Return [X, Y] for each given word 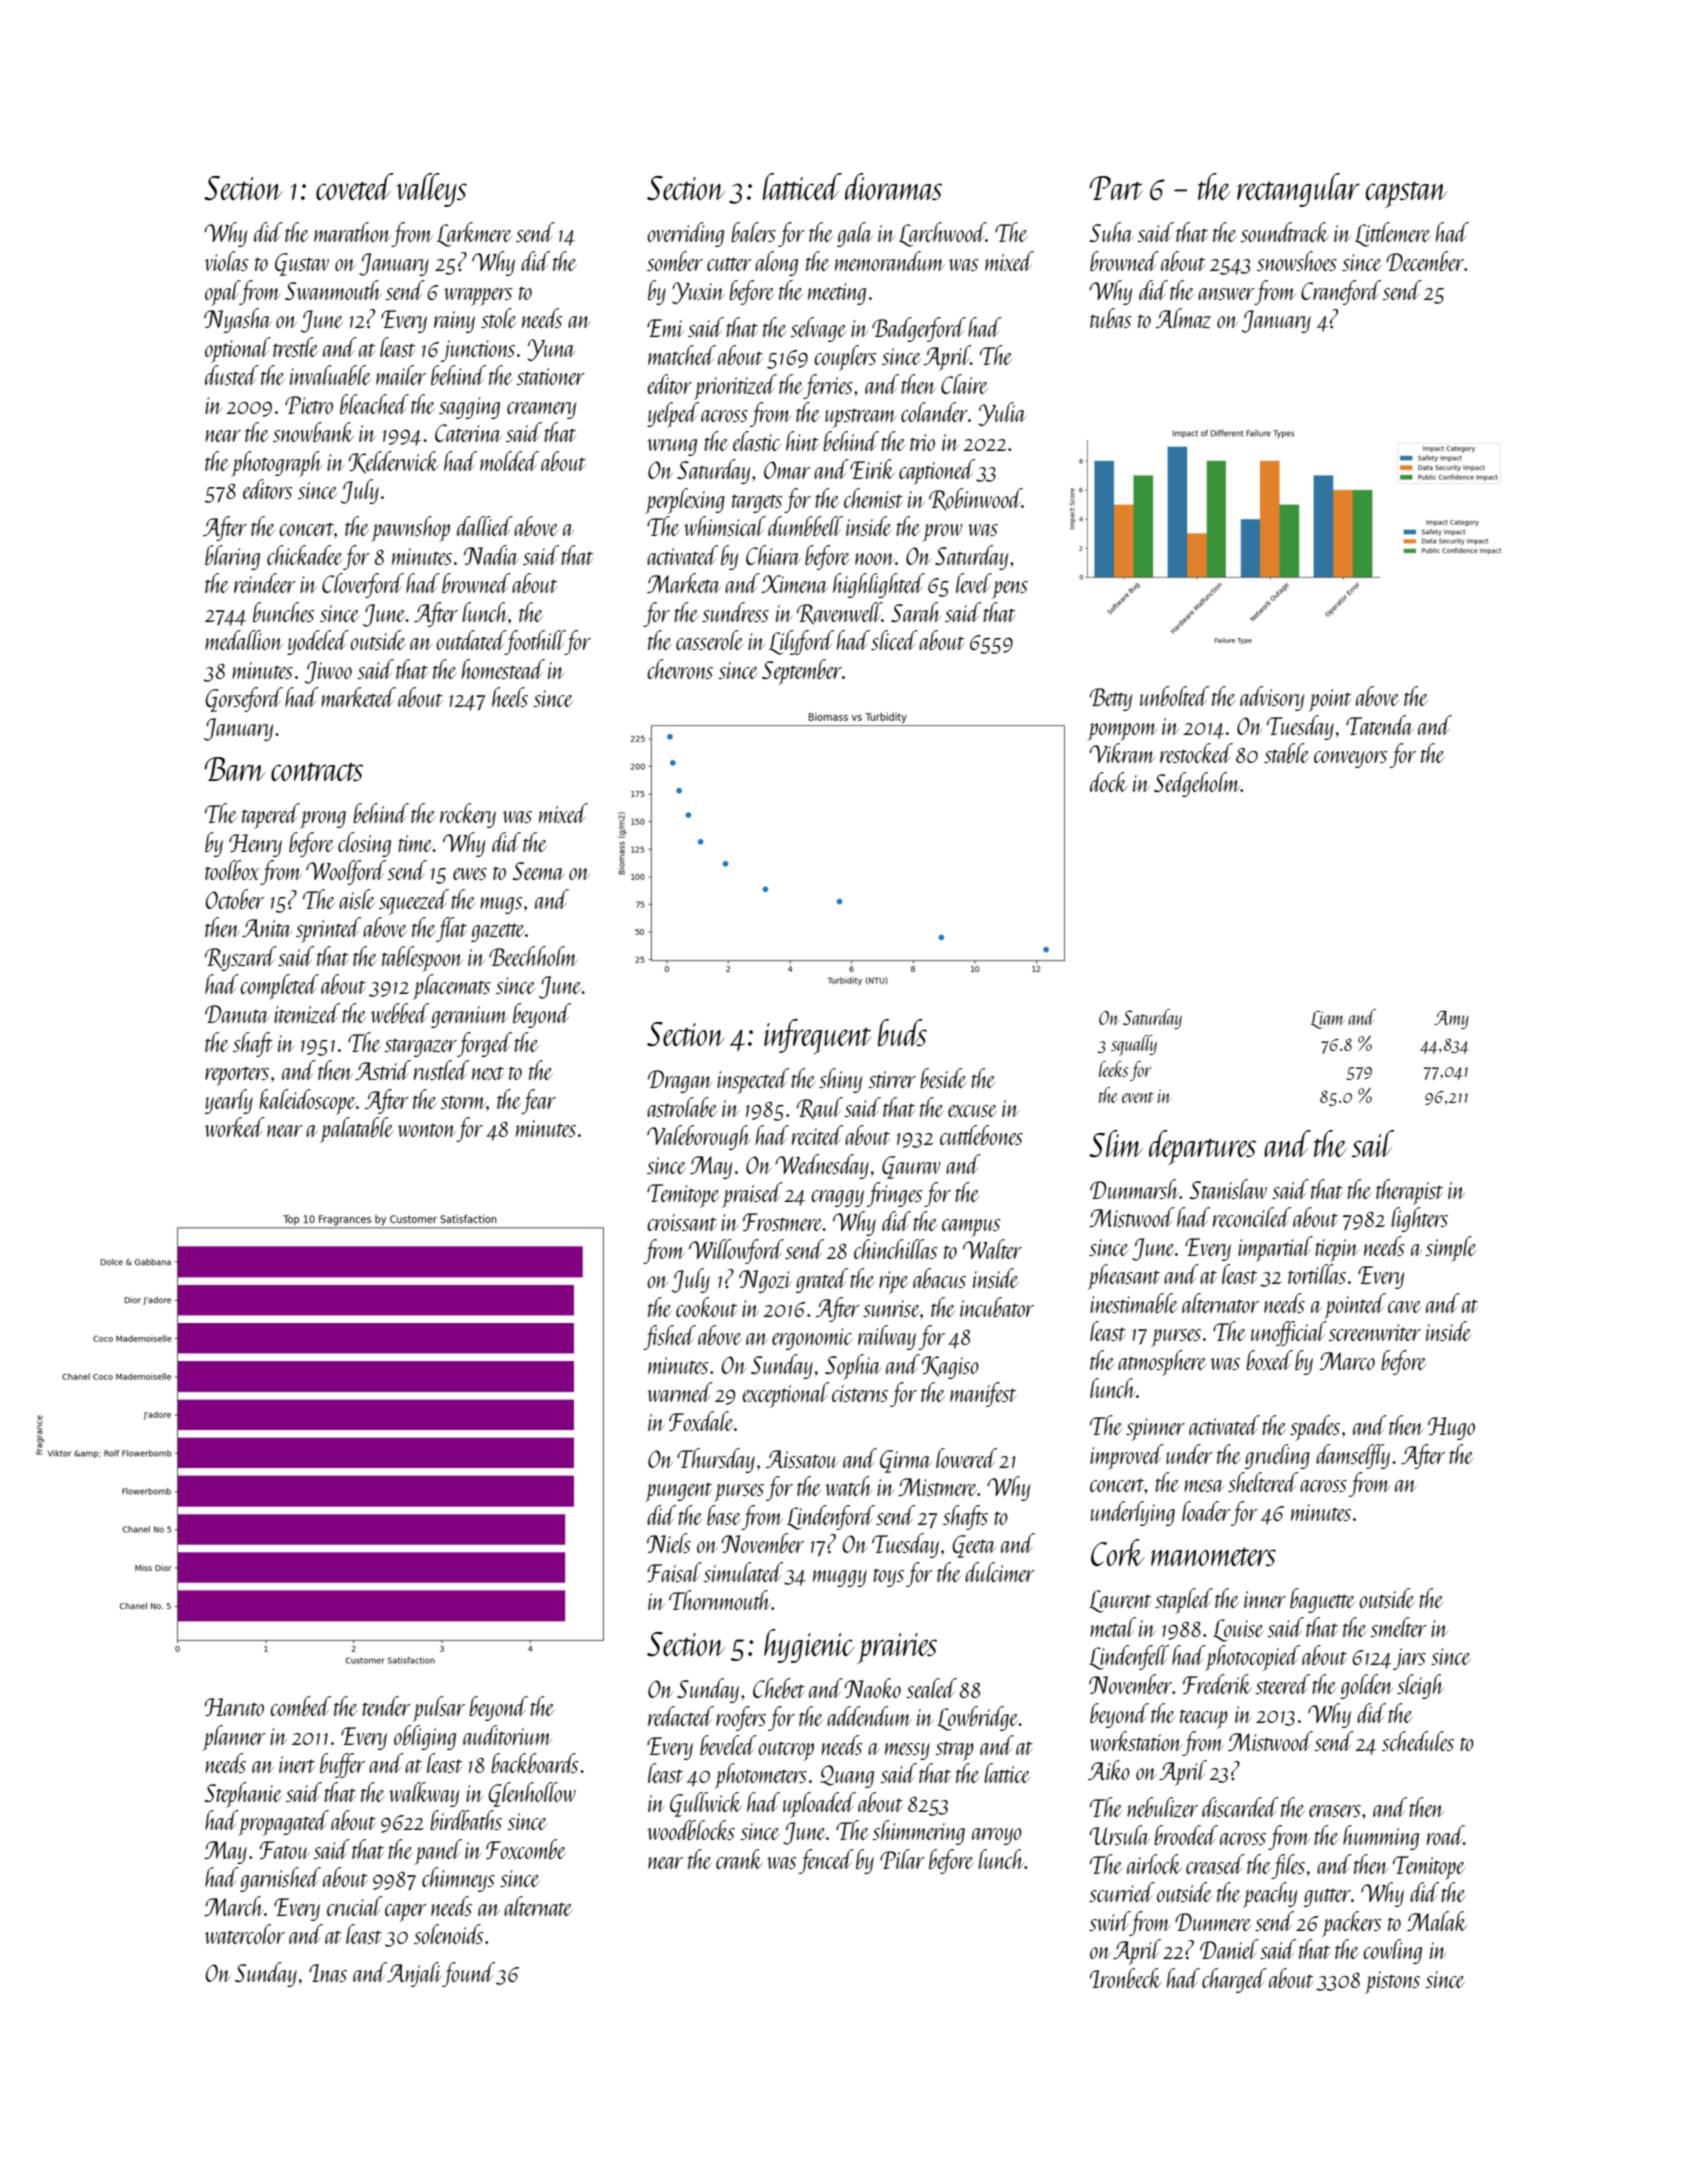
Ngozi [765, 1281]
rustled [441, 1070]
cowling [1392, 1951]
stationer [550, 376]
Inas [328, 1973]
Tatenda [1379, 725]
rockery [468, 815]
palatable [356, 1130]
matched [682, 355]
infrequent [818, 1036]
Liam [1328, 1020]
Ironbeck [1126, 1978]
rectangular [1298, 190]
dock [1109, 782]
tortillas [1317, 1274]
